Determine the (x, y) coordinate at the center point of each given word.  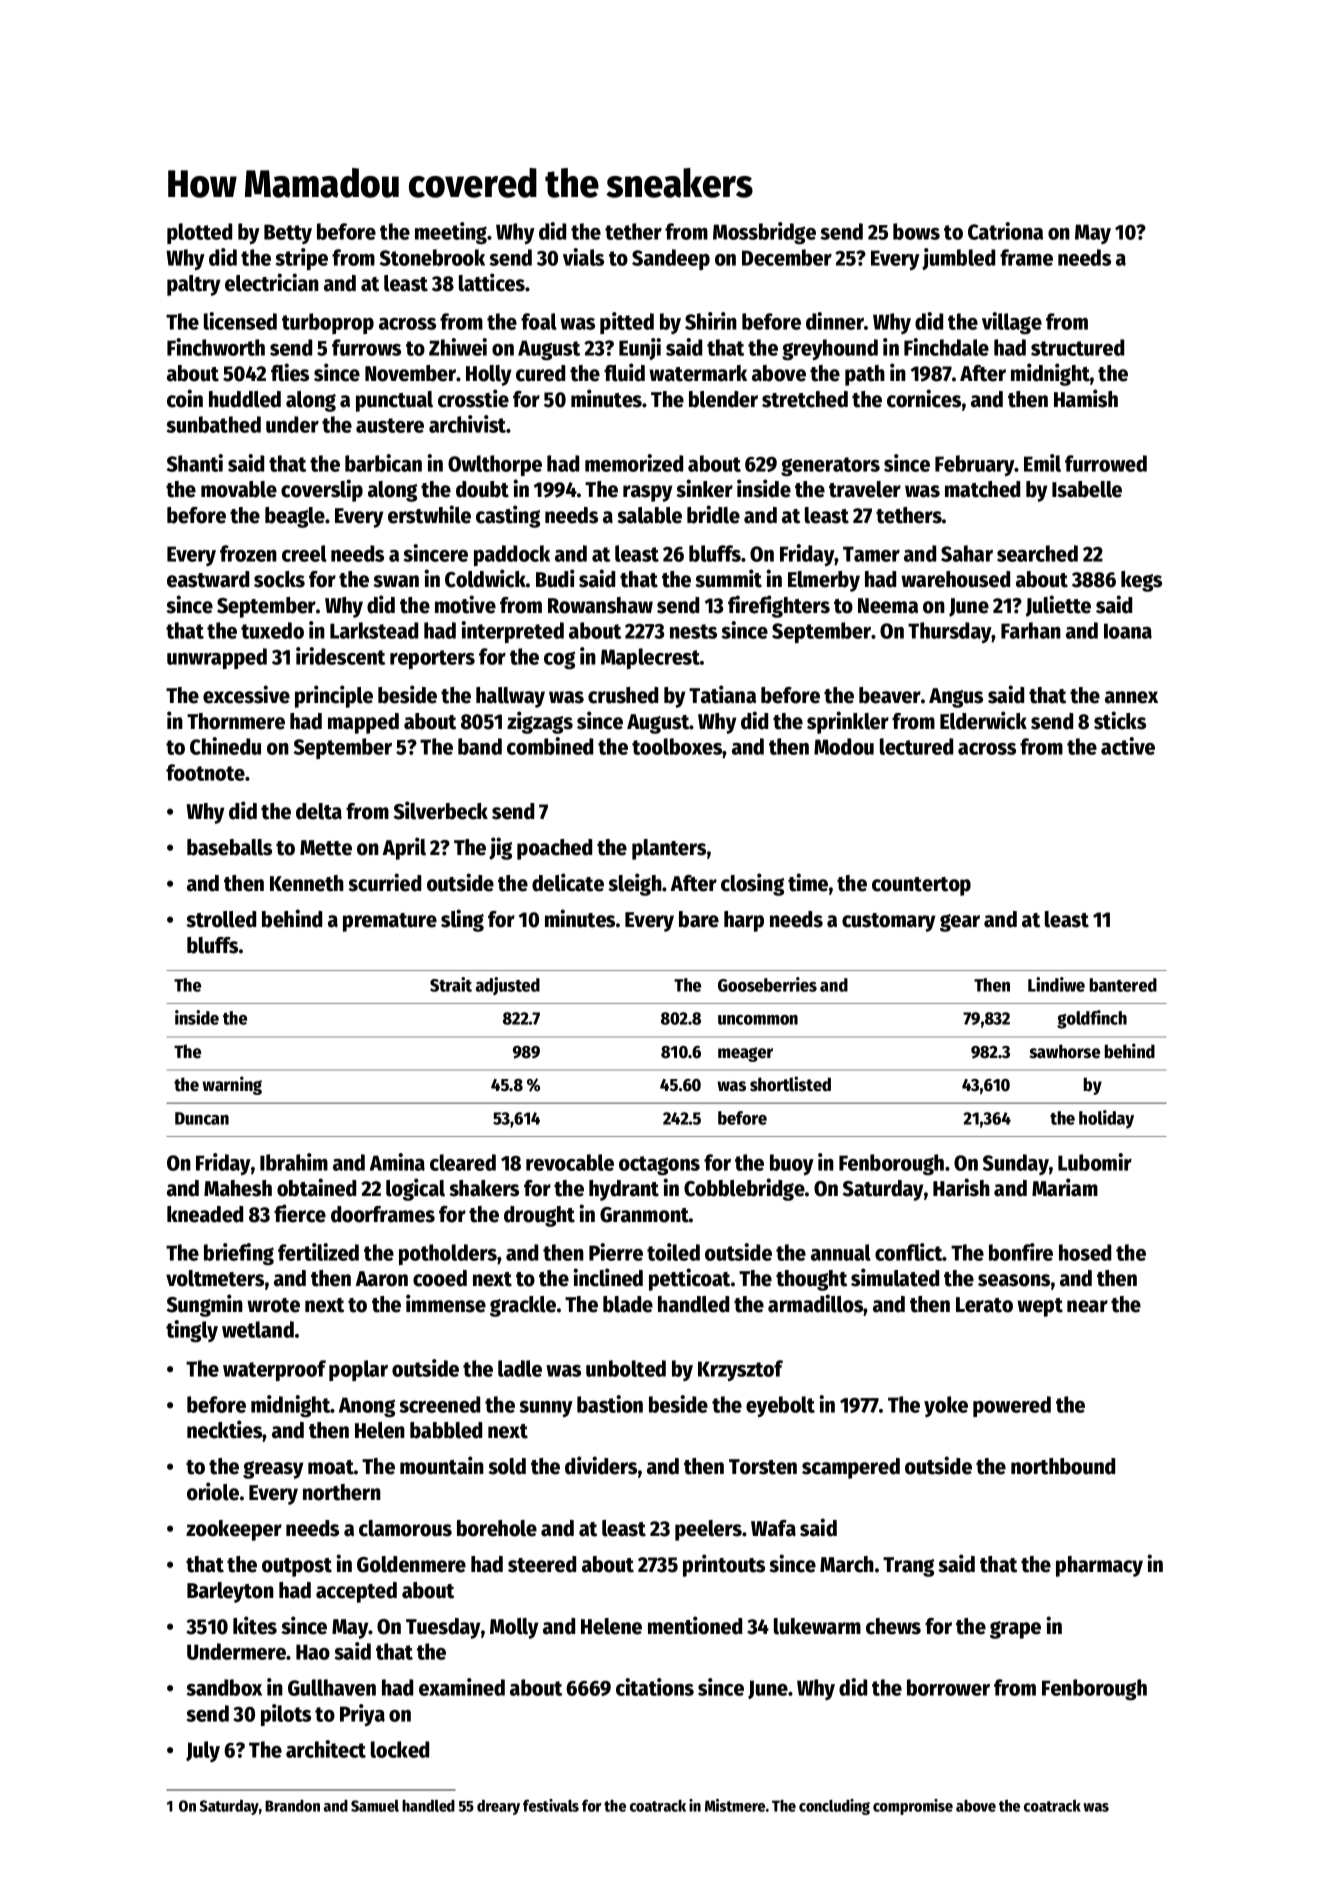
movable (239, 489)
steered (542, 1564)
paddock (512, 555)
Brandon (292, 1806)
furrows (366, 347)
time (808, 882)
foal (539, 321)
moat (331, 1467)
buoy (792, 1164)
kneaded (205, 1214)
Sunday (1016, 1164)
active (1128, 746)
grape (1015, 1630)
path (865, 375)
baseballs (229, 847)
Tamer (871, 554)
